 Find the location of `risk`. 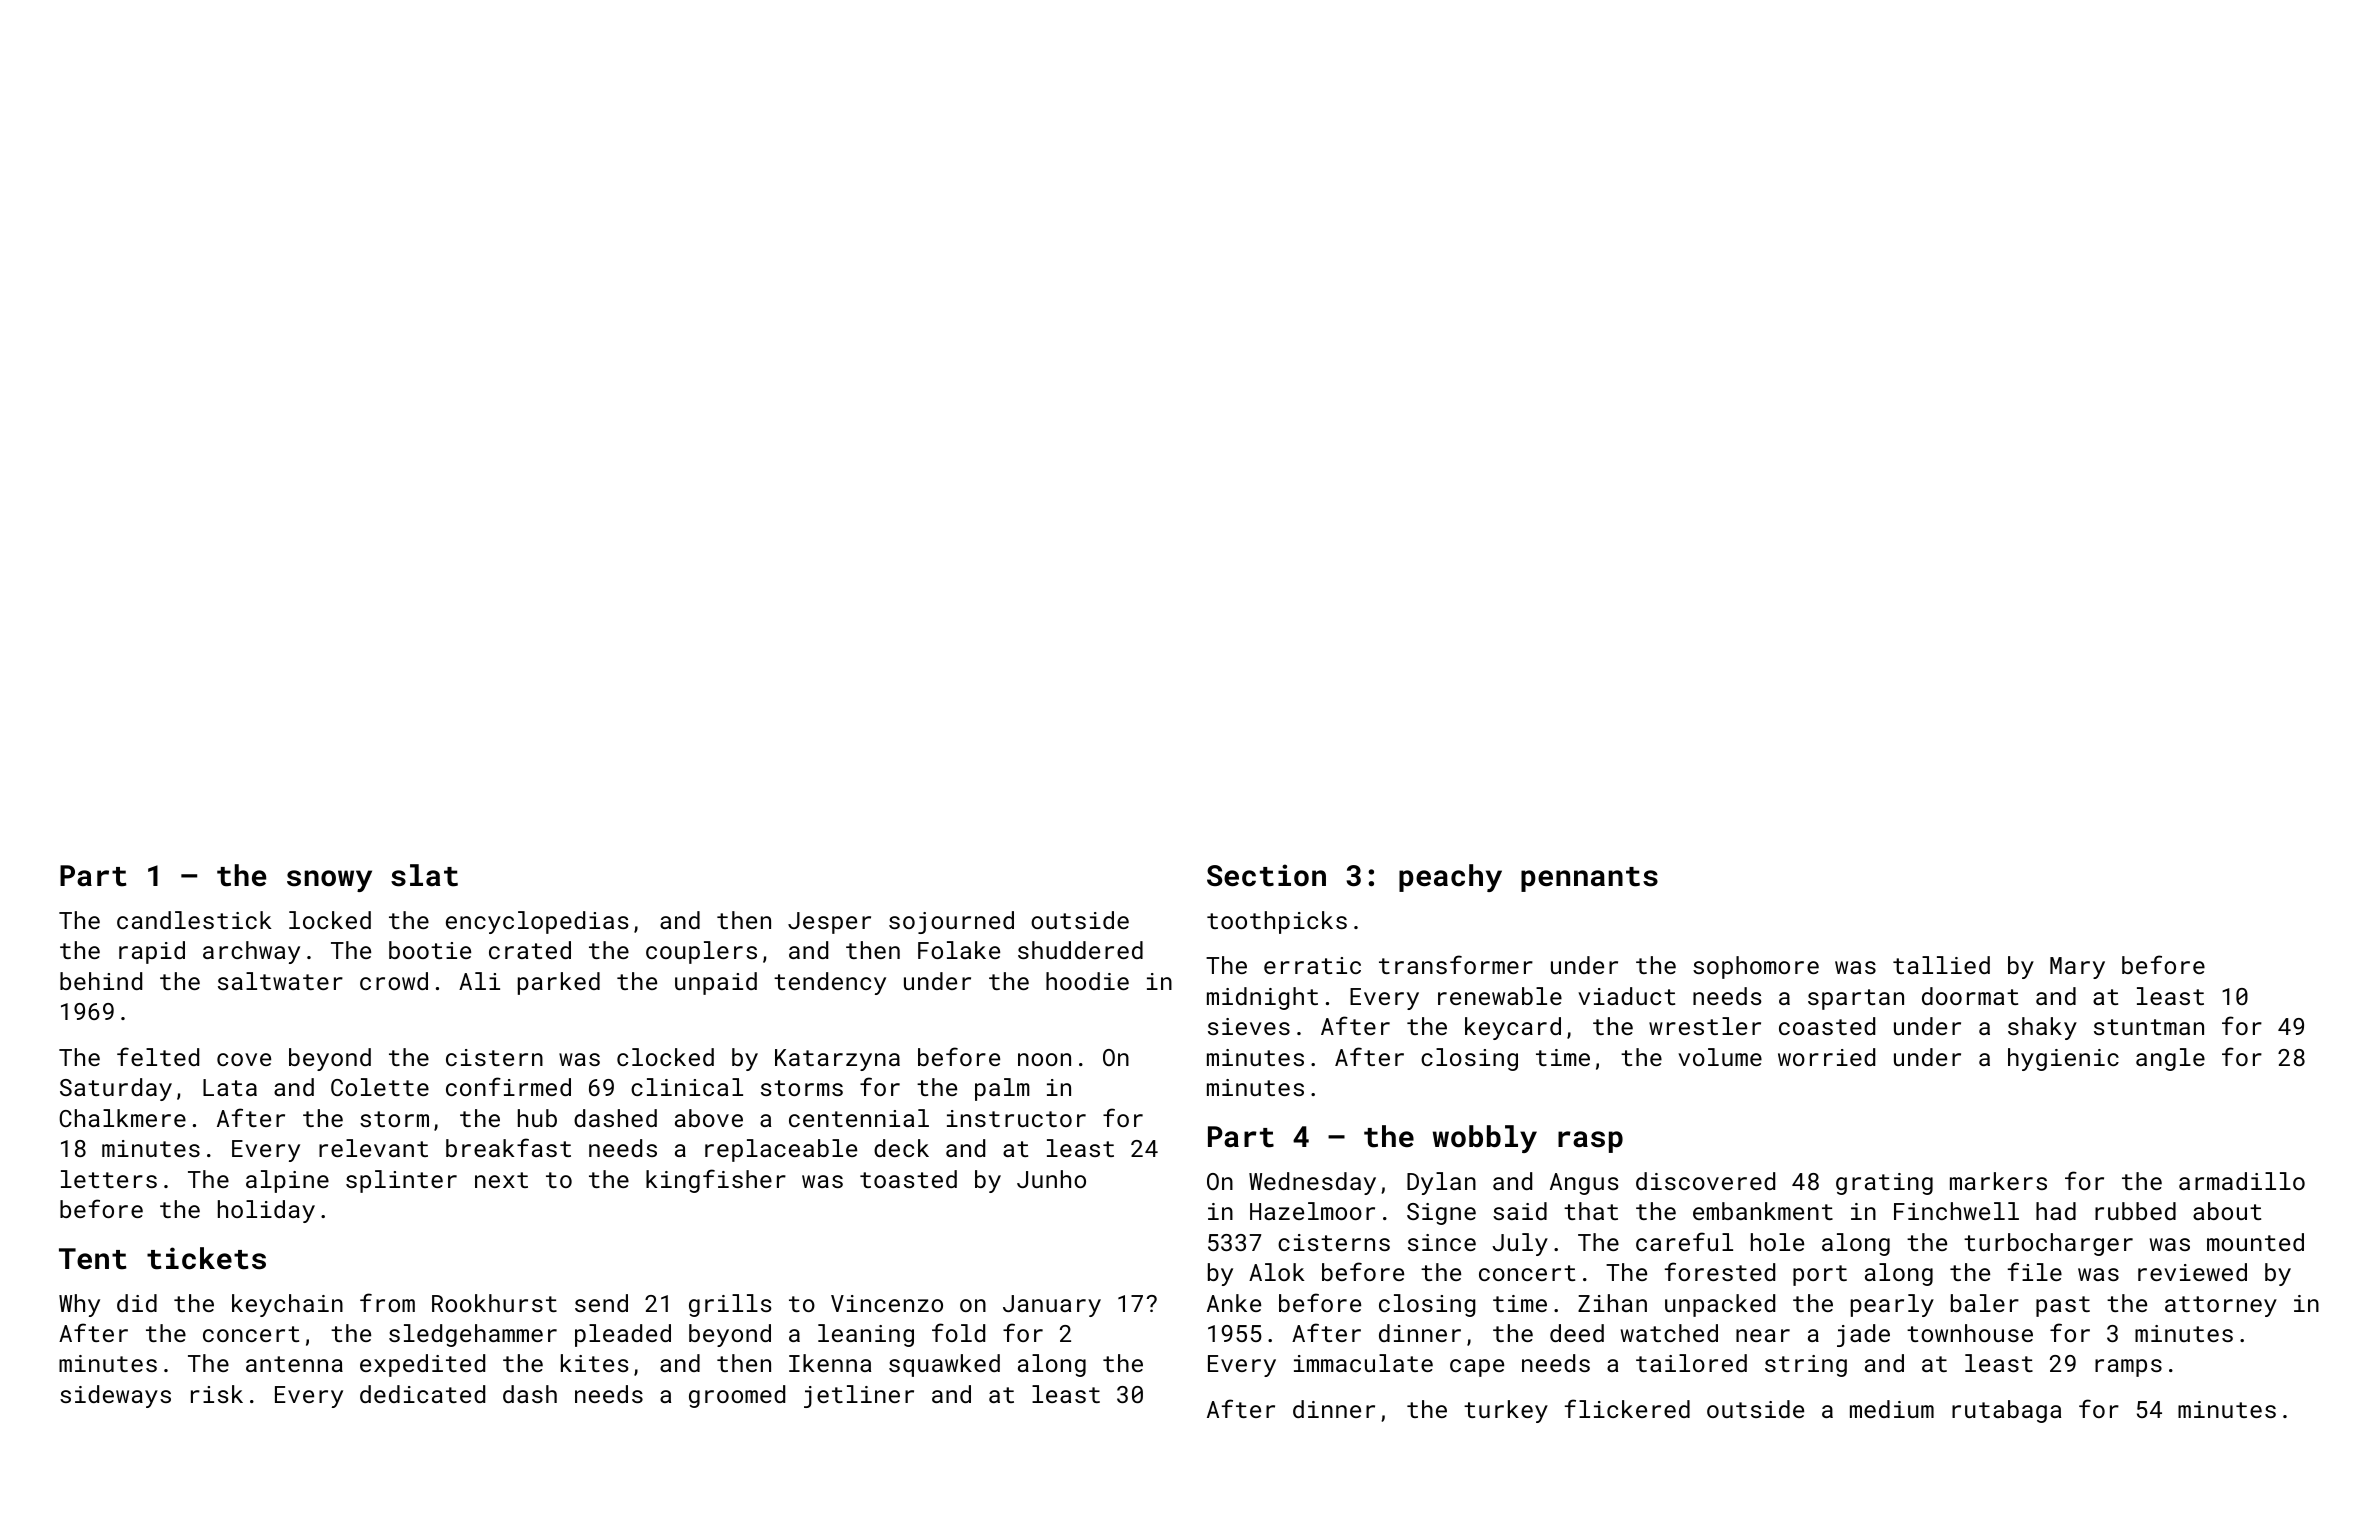

risk is located at coordinates (217, 1394).
